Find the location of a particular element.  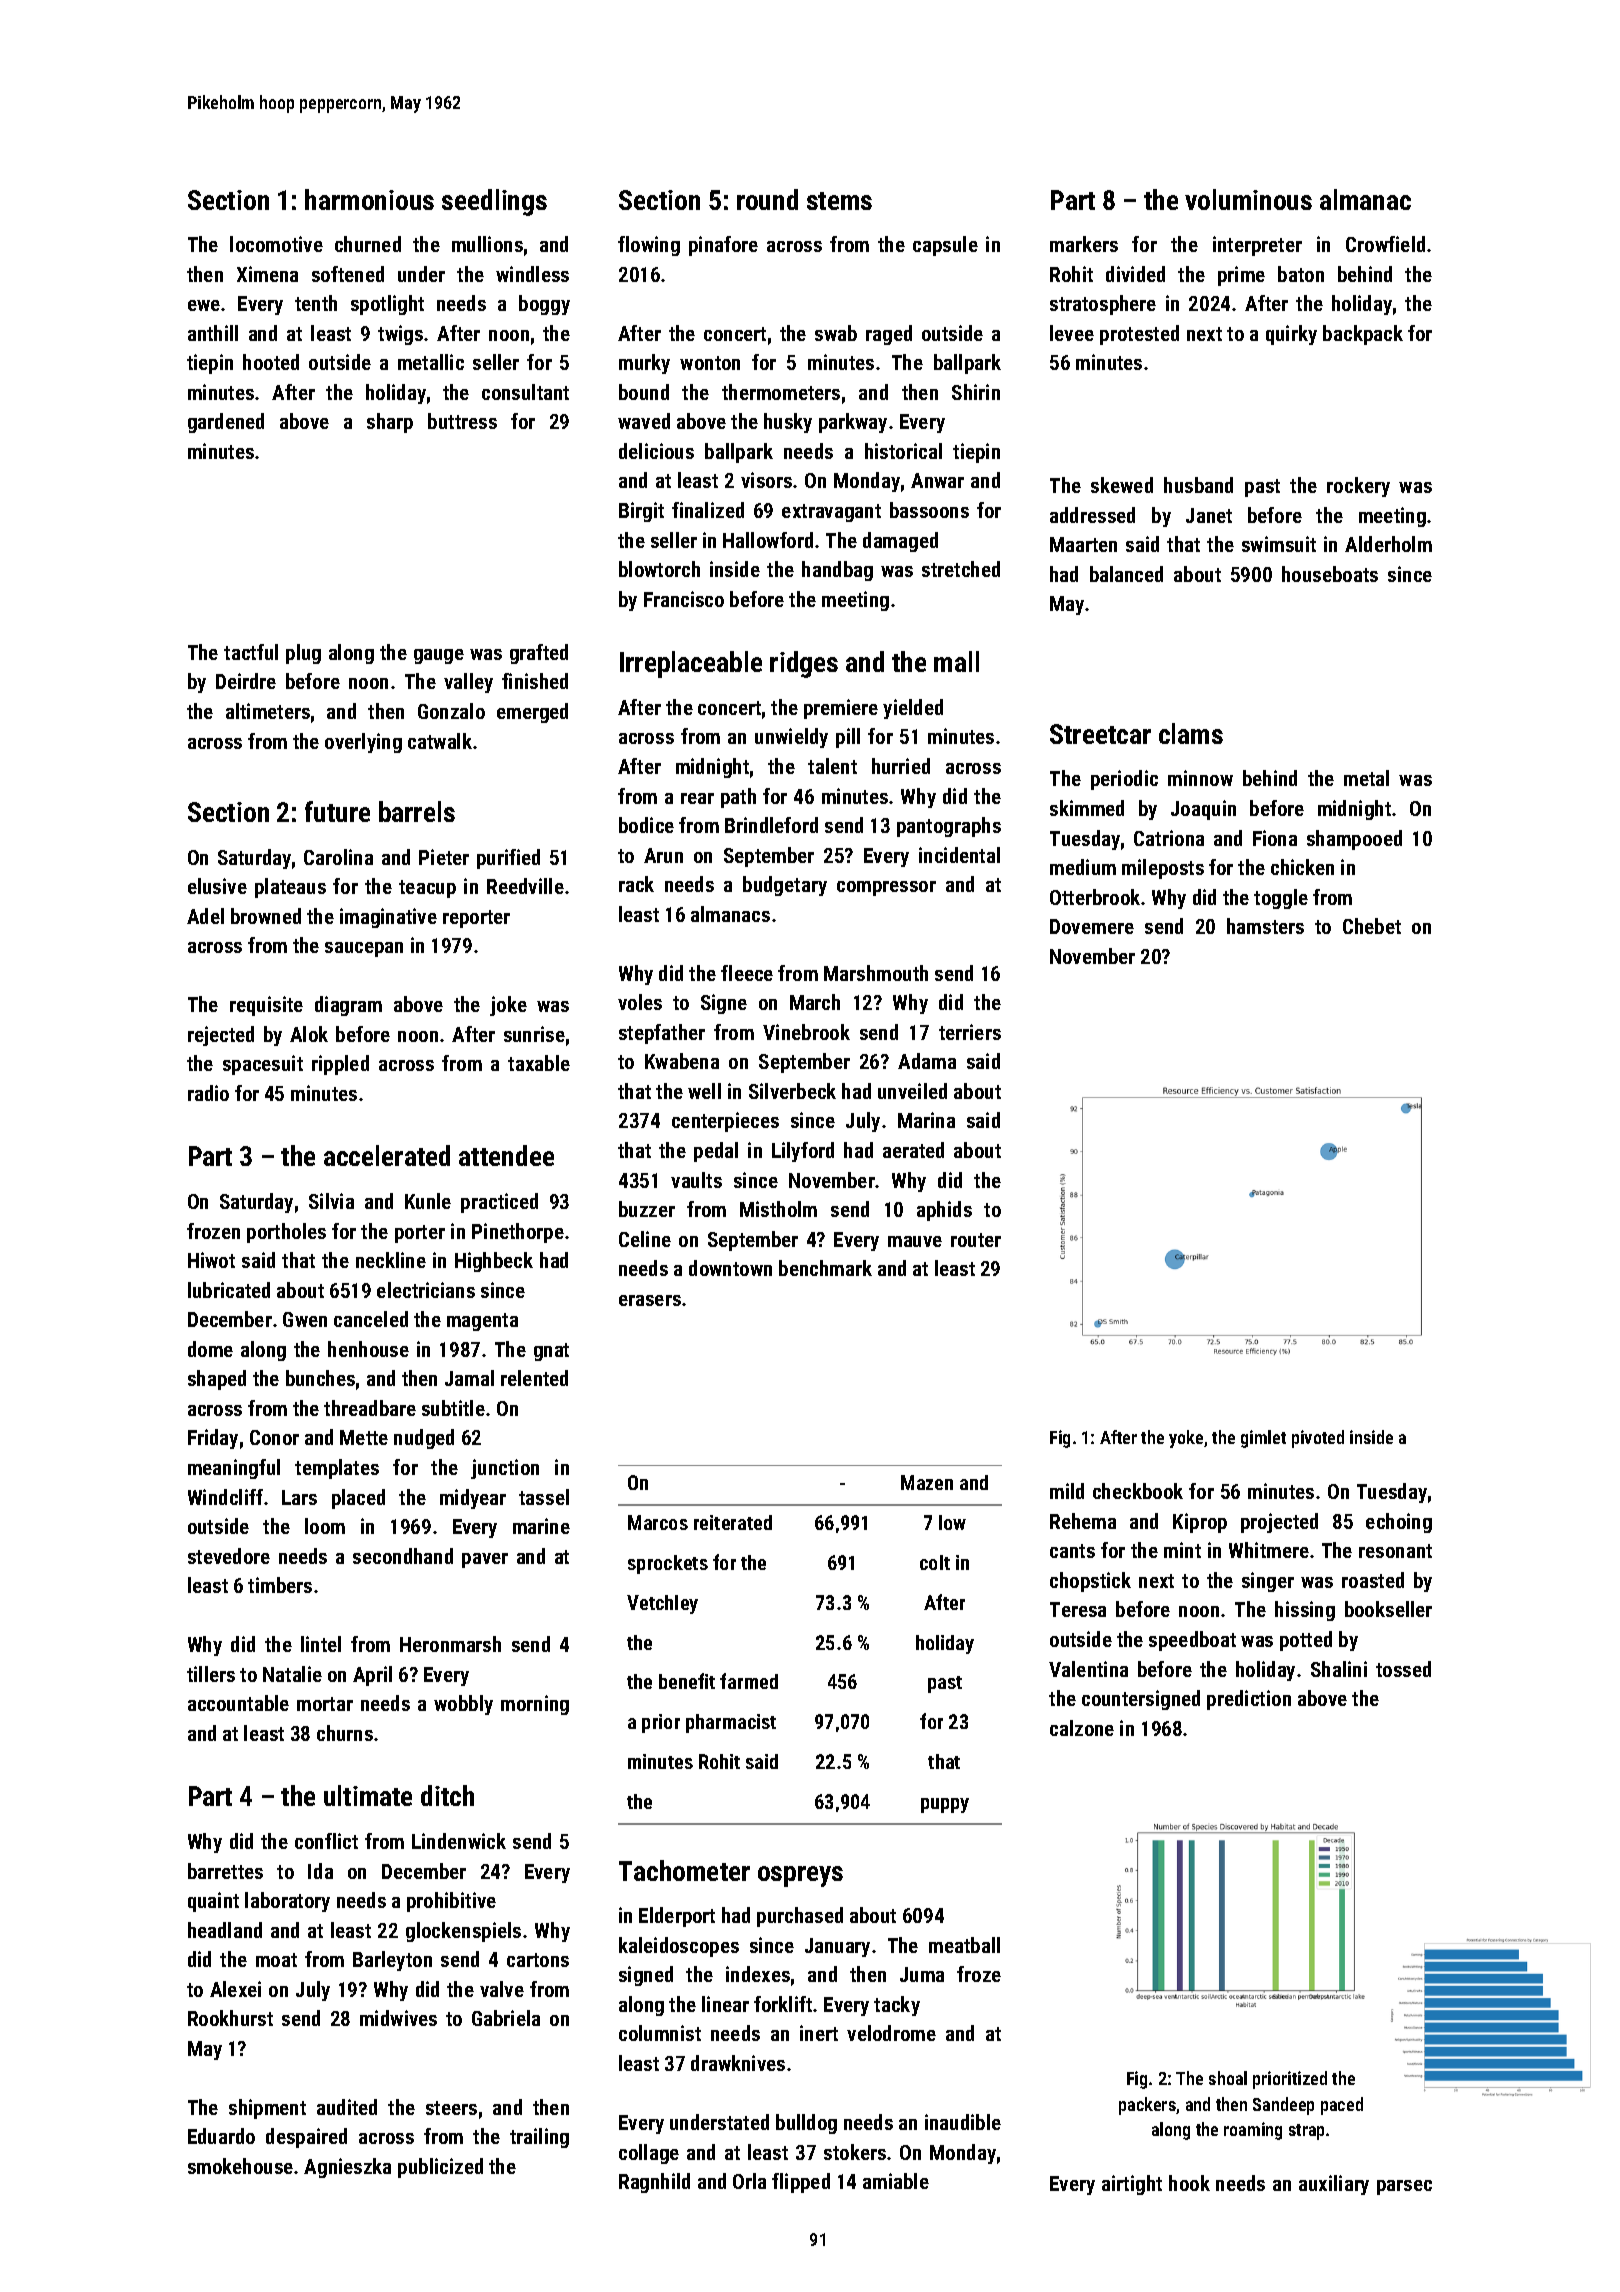

catwalk is located at coordinates (440, 741).
